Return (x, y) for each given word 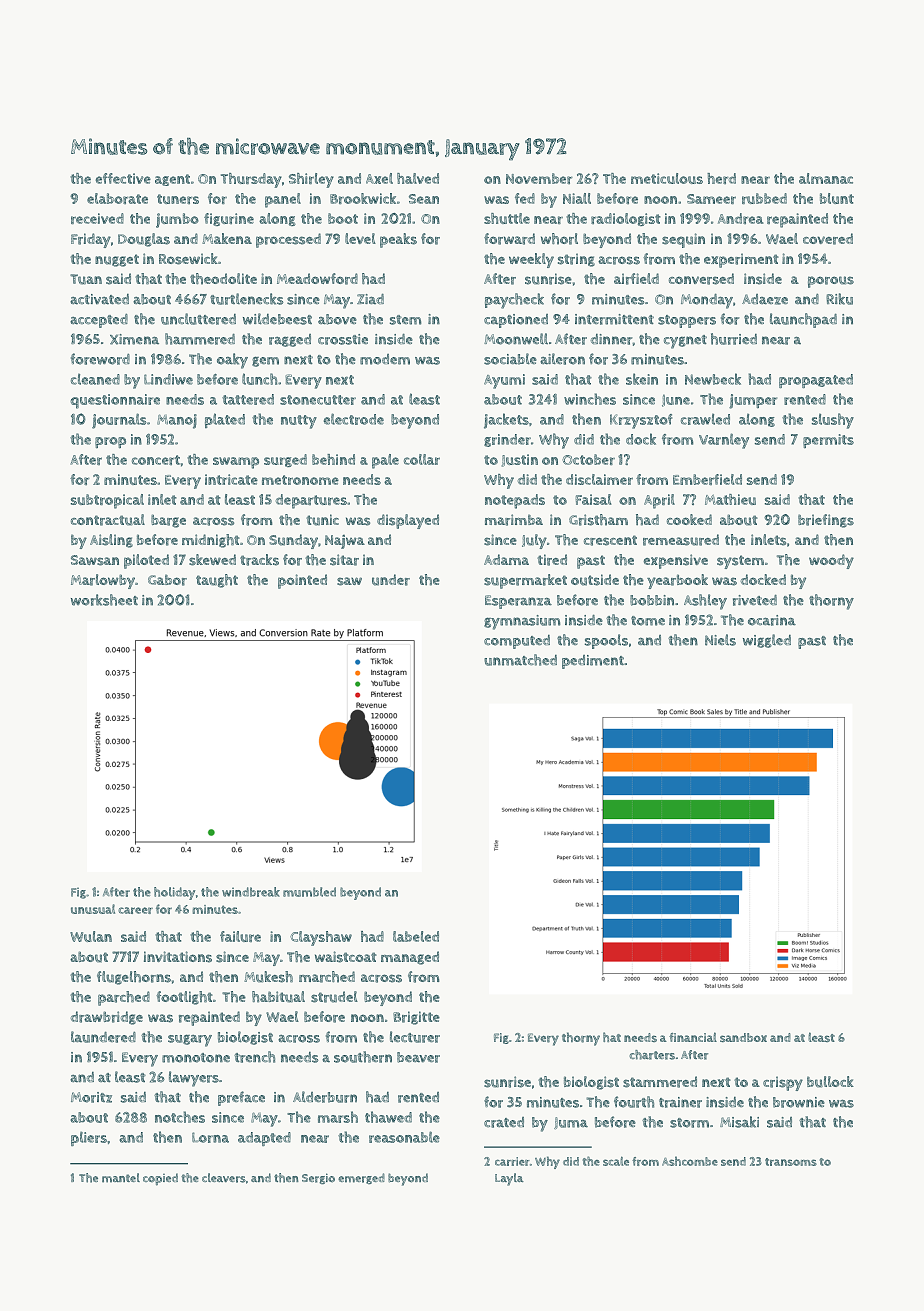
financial (693, 1037)
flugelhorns (134, 978)
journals (119, 421)
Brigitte (416, 1018)
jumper (753, 401)
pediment (593, 662)
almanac (826, 178)
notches (180, 1117)
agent (172, 180)
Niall (577, 198)
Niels (720, 640)
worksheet (104, 600)
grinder (507, 440)
